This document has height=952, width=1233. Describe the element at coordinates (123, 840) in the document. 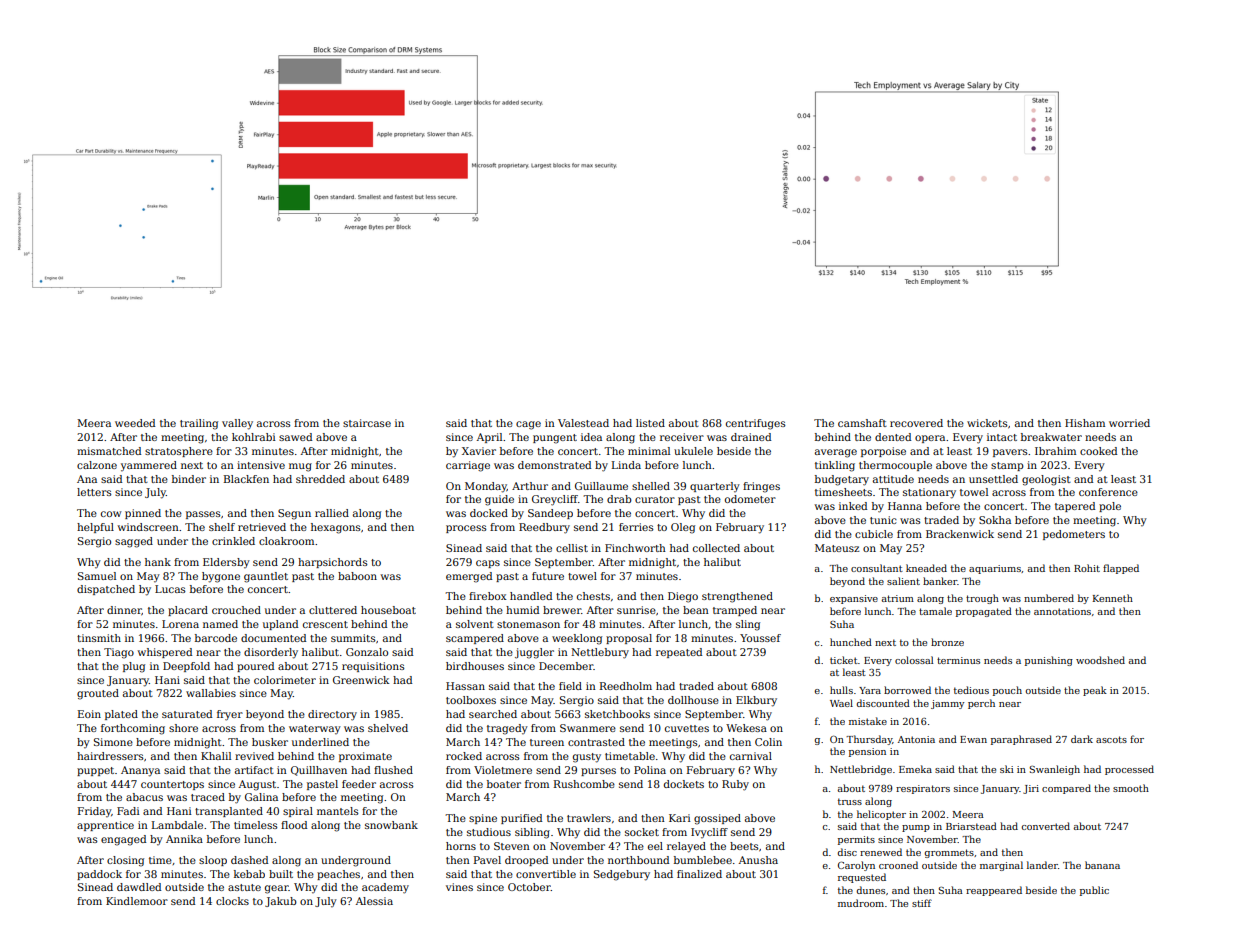

I see `engaged` at that location.
